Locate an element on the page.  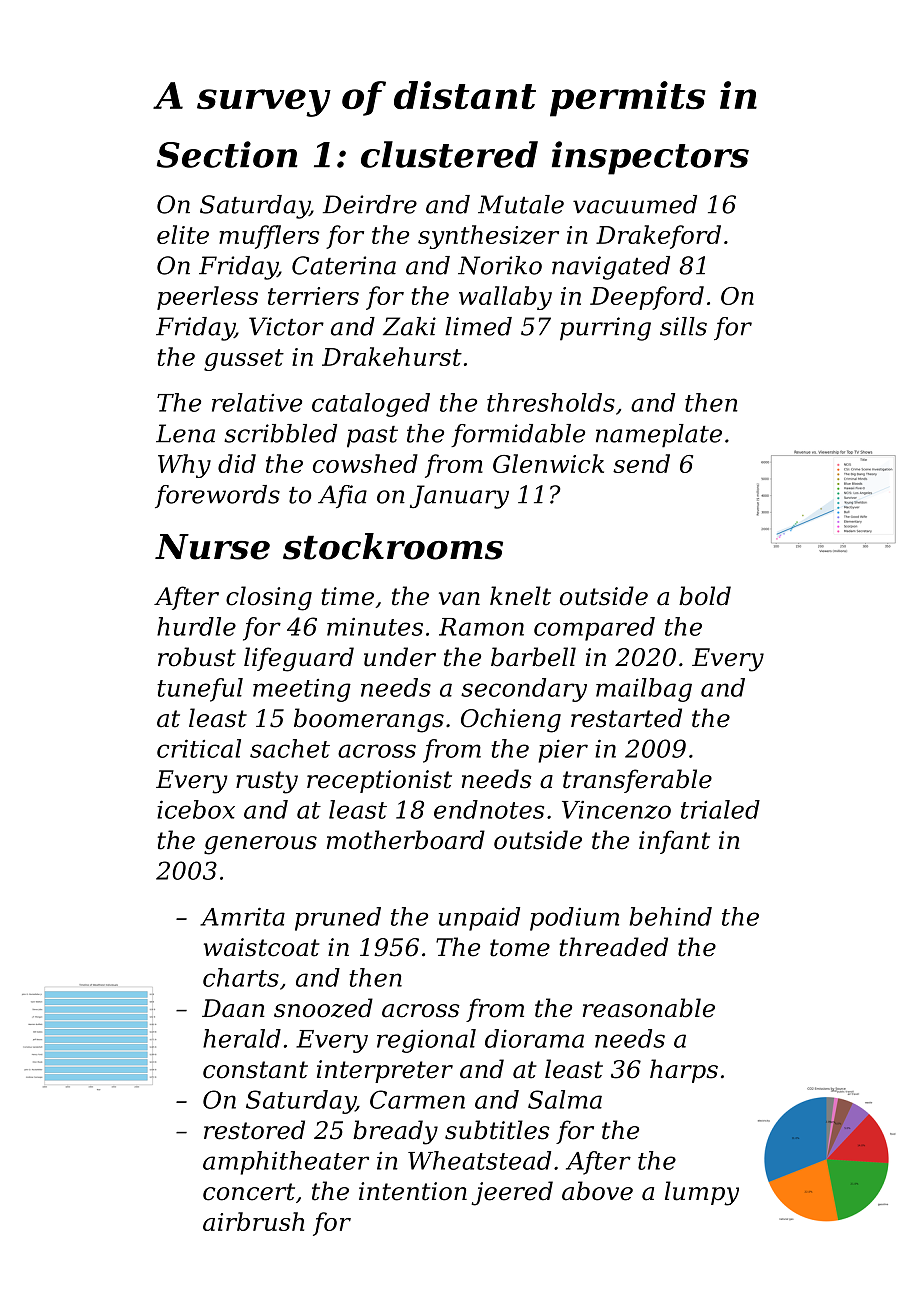
reasonable is located at coordinates (649, 1008).
